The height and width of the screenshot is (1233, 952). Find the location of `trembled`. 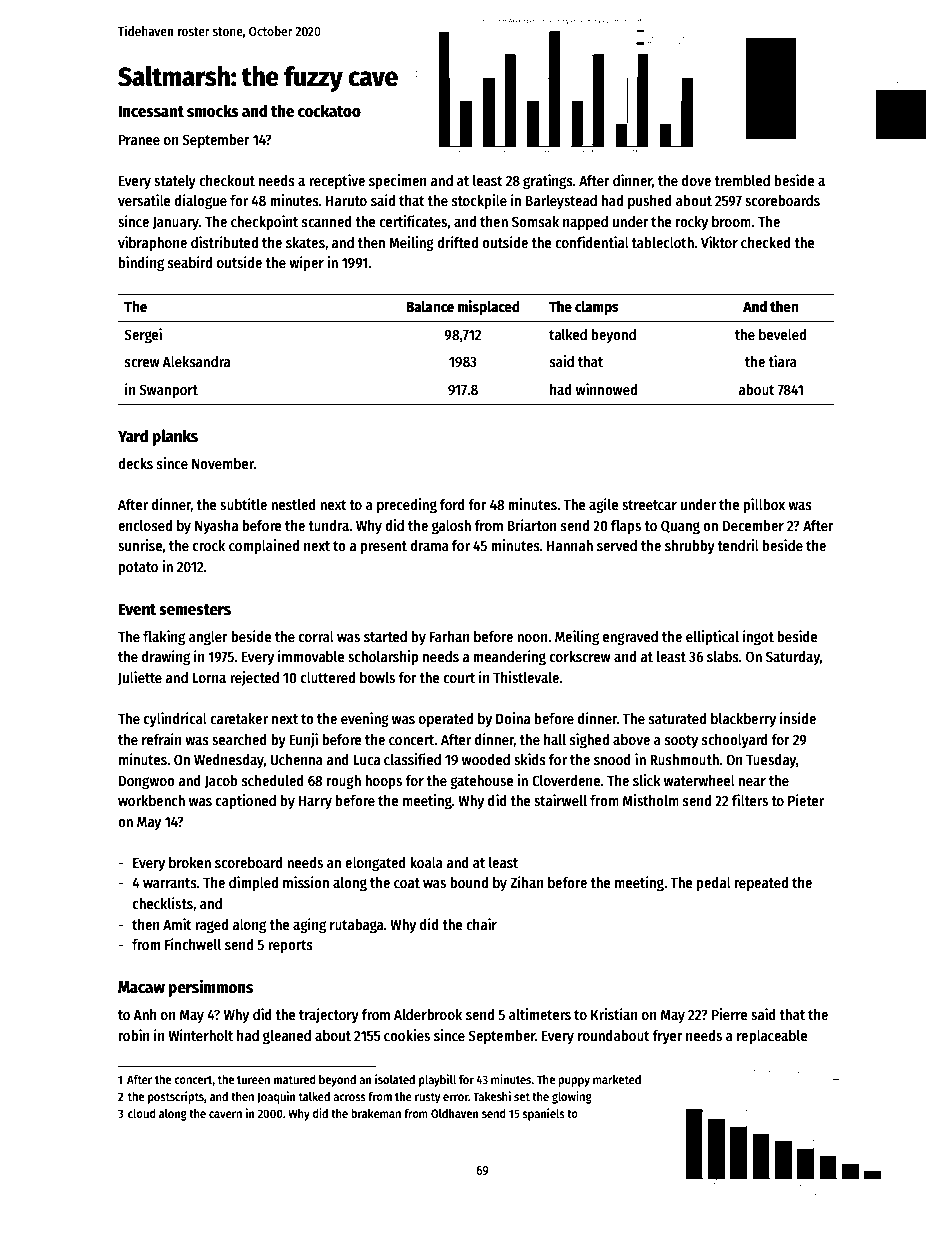

trembled is located at coordinates (742, 180).
